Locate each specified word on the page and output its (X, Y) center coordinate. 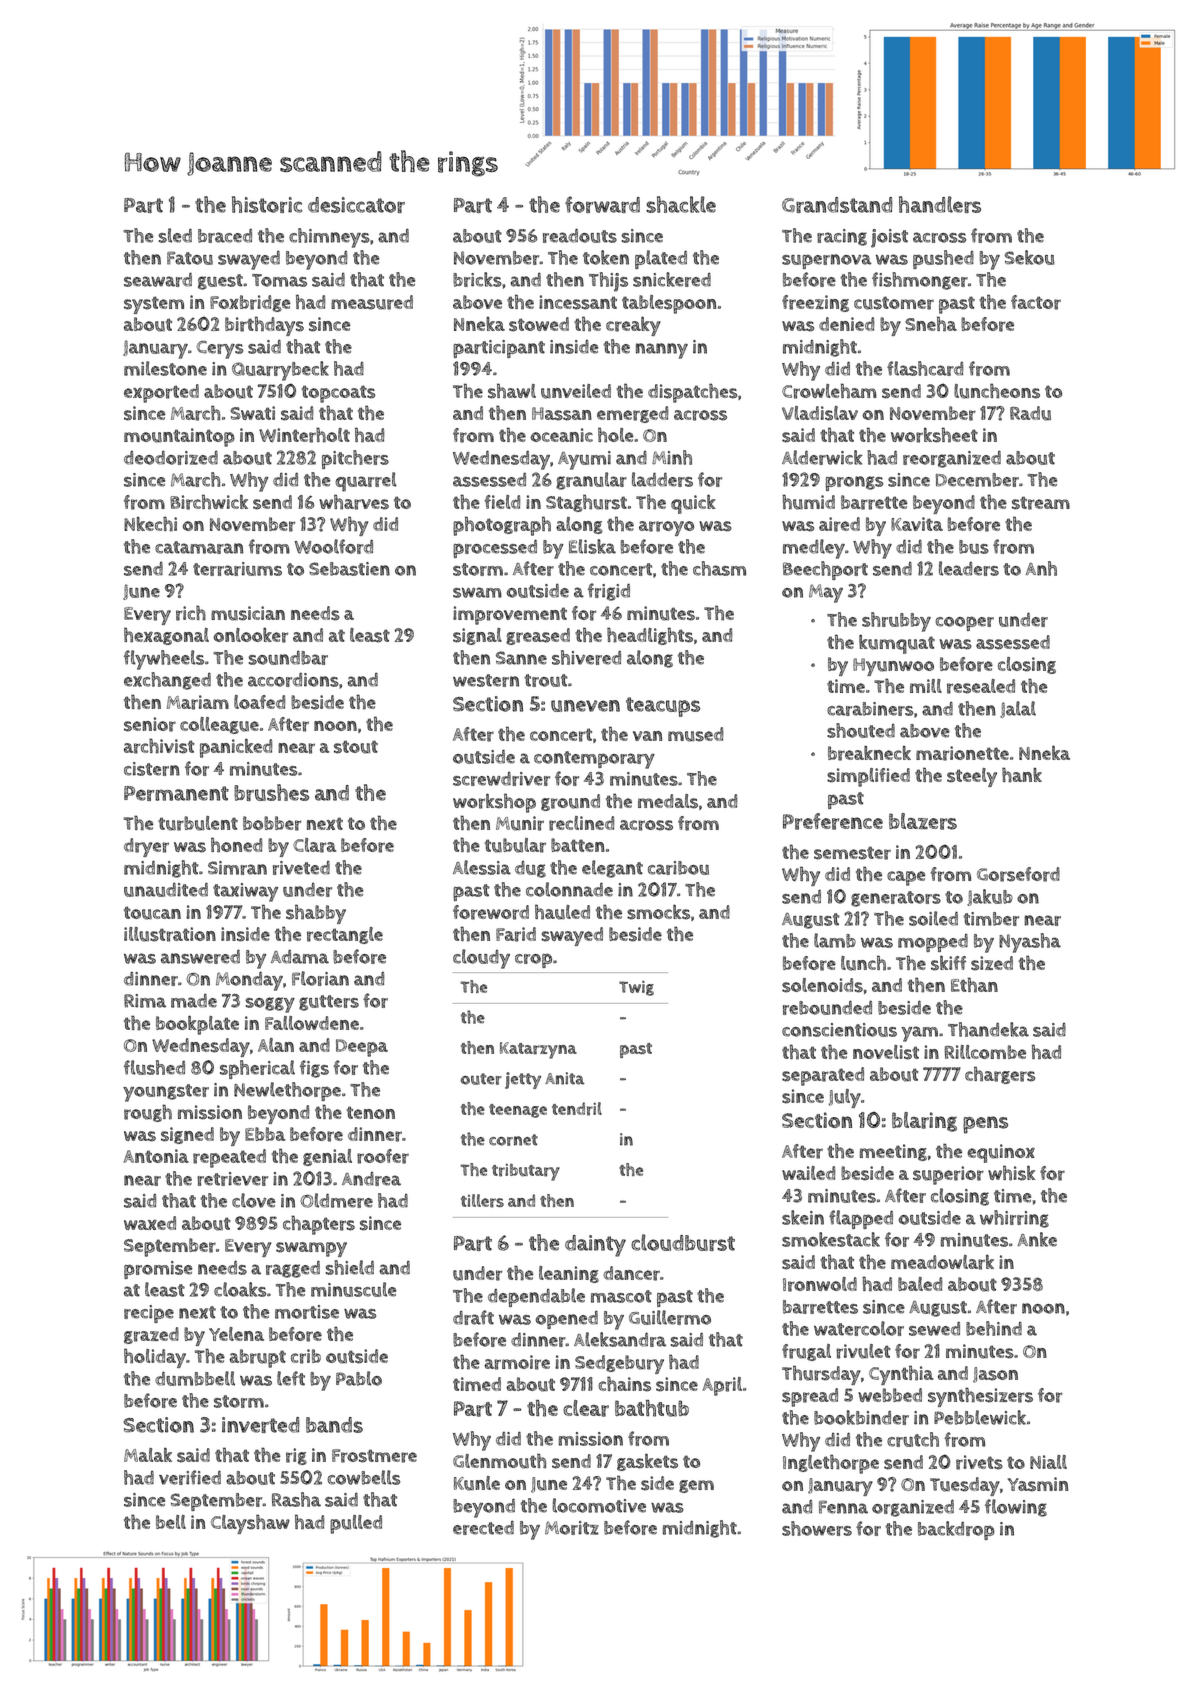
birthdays (264, 326)
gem (696, 1486)
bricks (477, 279)
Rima (145, 1001)
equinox (1001, 1153)
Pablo (359, 1378)
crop (533, 960)
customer (894, 303)
